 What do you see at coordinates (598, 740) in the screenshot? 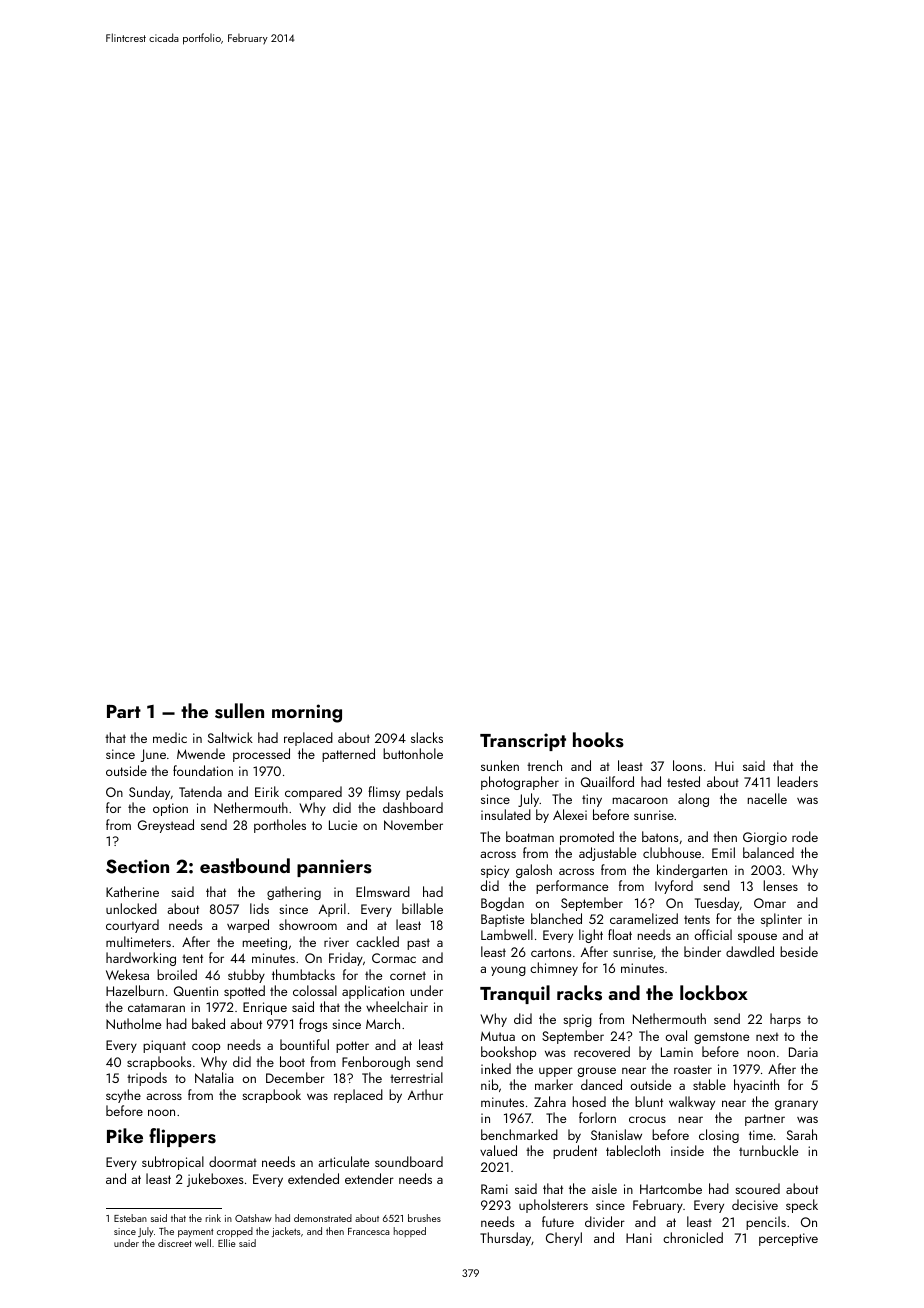
I see `hooks` at bounding box center [598, 740].
